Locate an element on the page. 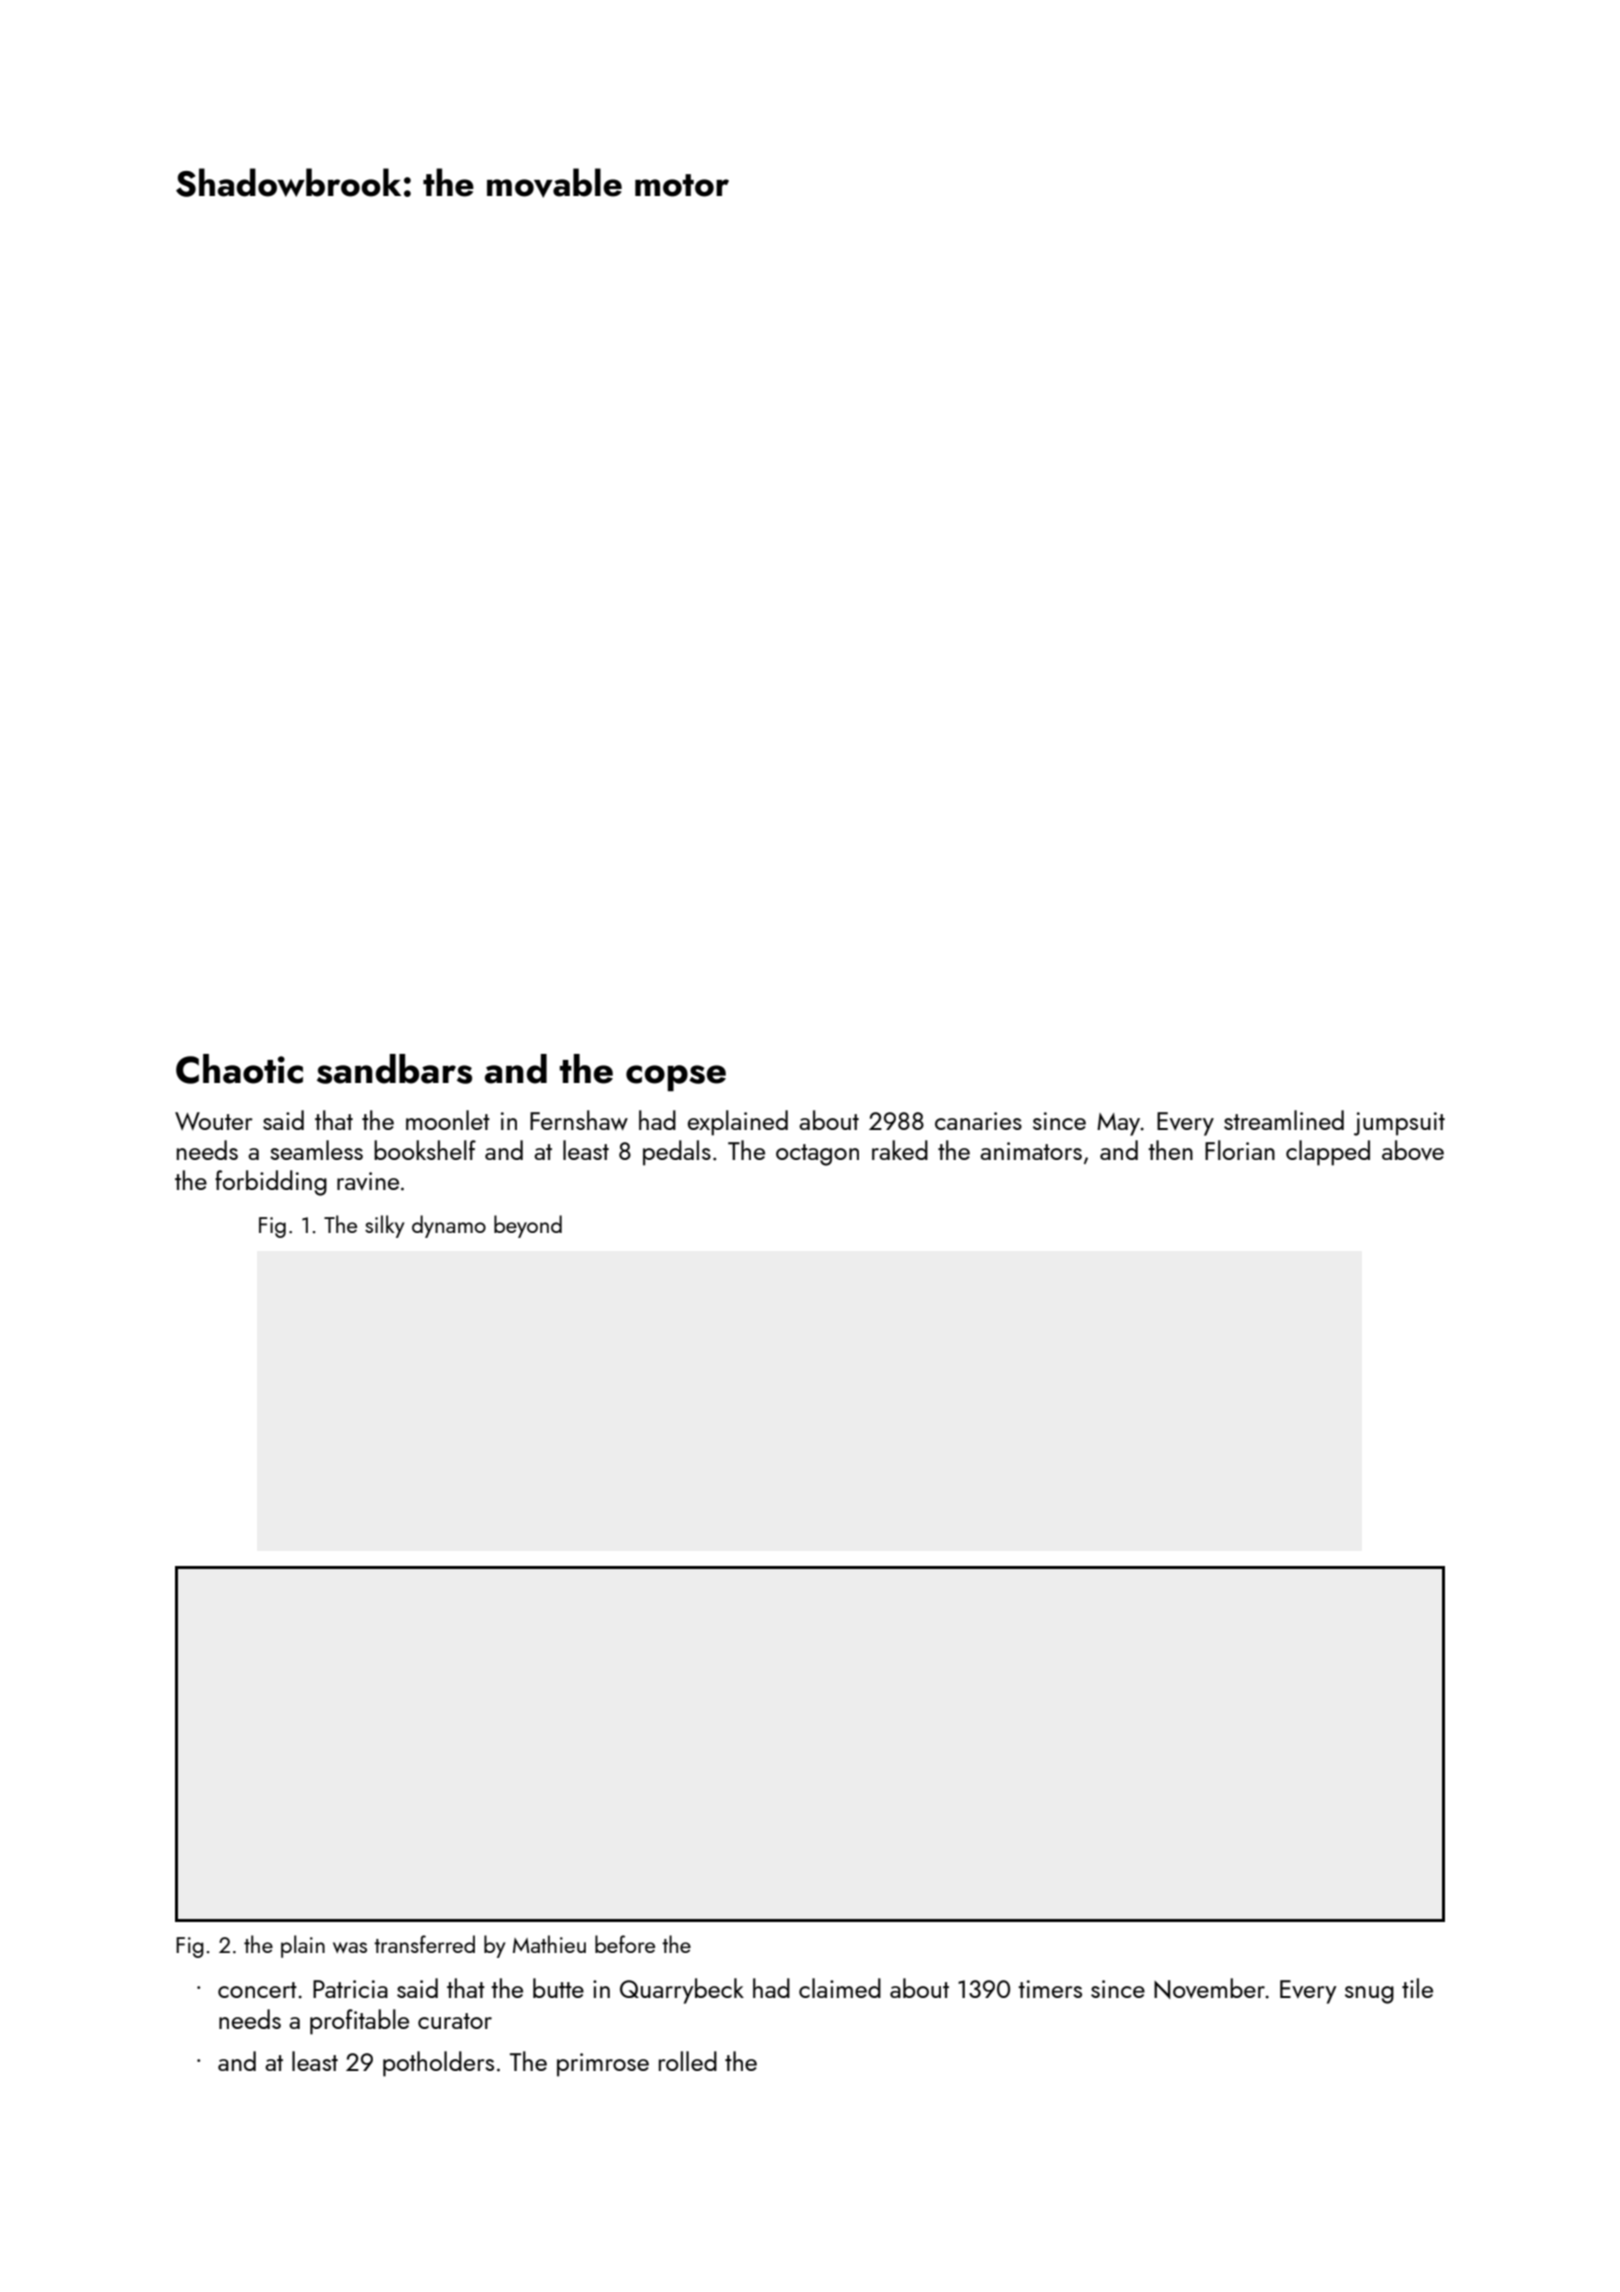 This image has width=1620, height=2292. silky is located at coordinates (384, 1226).
